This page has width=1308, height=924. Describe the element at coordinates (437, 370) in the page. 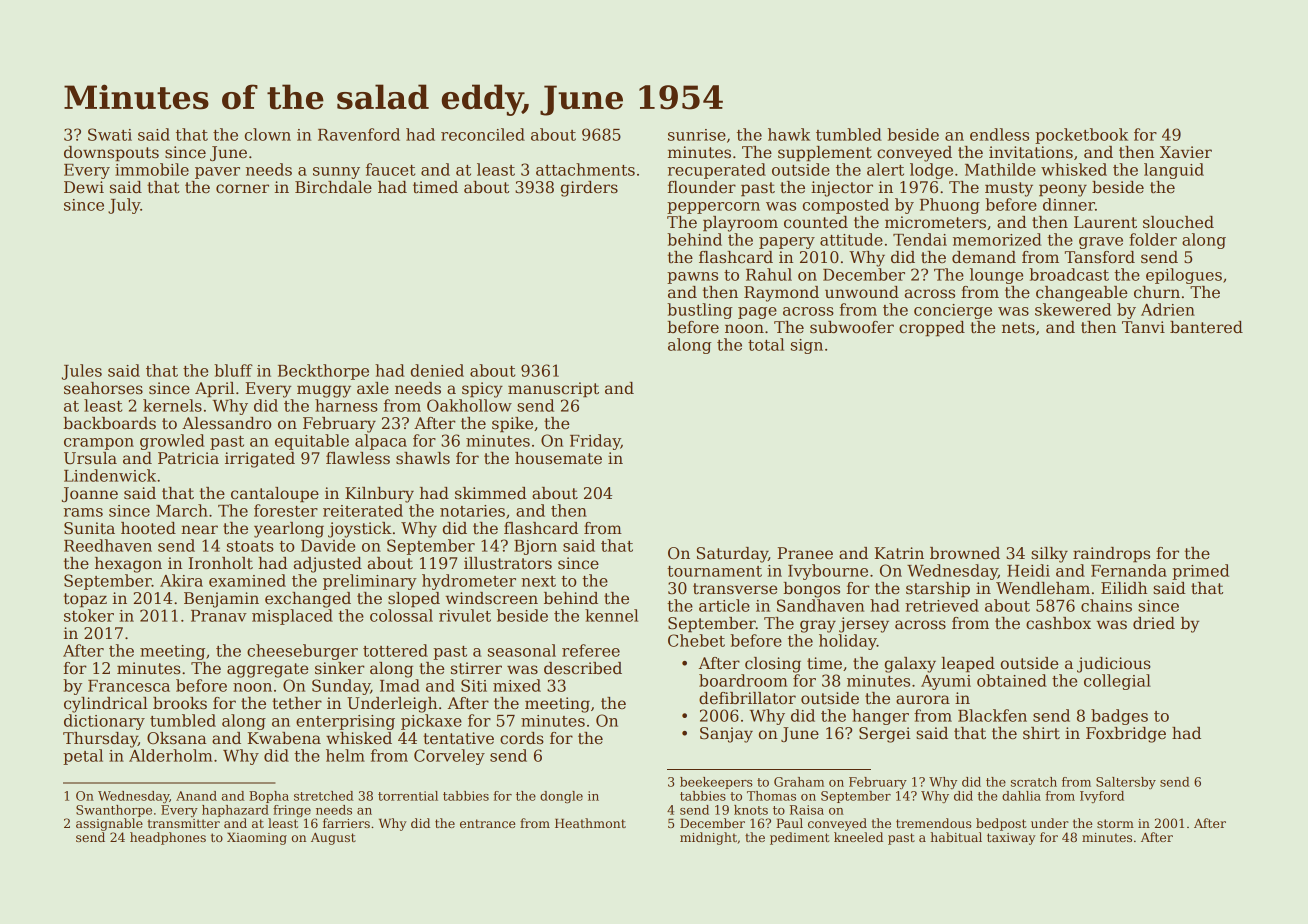

I see `denied` at that location.
